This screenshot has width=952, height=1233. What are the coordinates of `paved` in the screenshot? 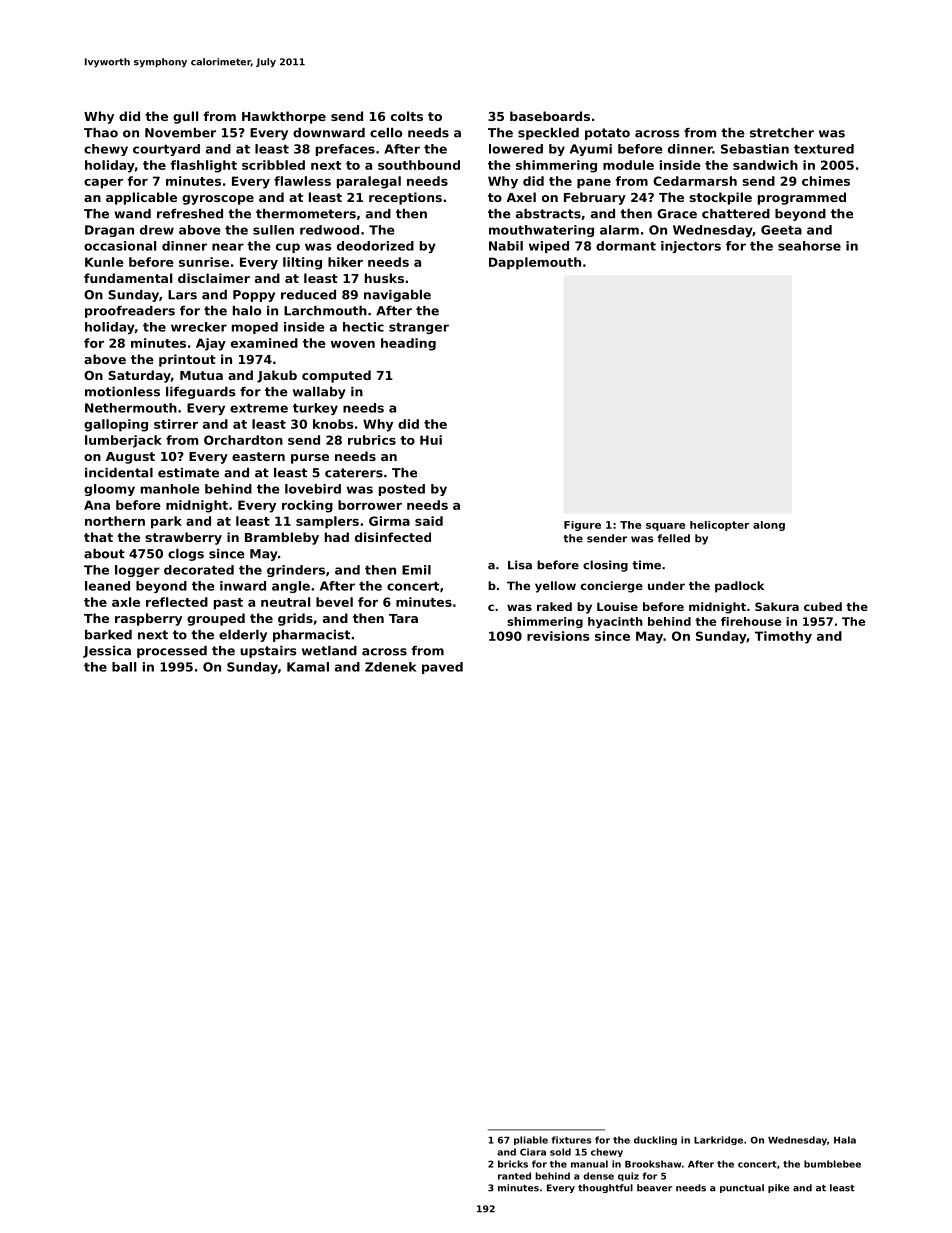 It's located at (442, 668).
